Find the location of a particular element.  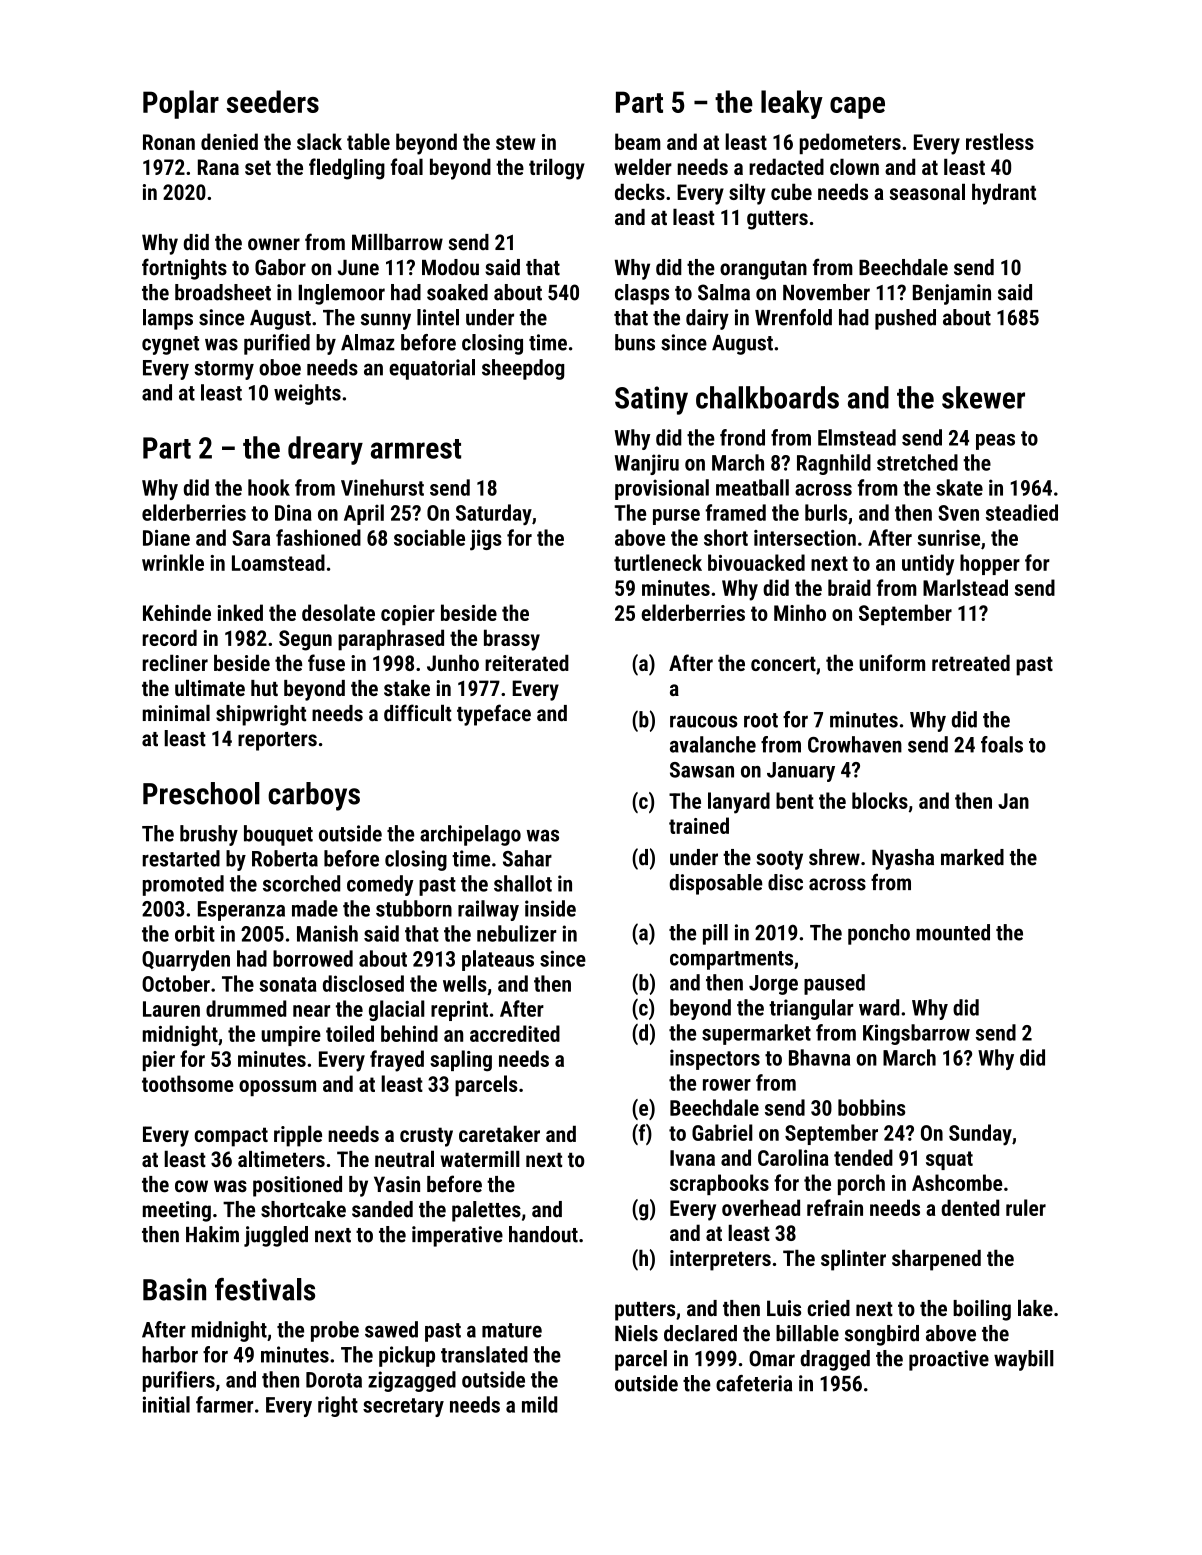

stew is located at coordinates (515, 142).
